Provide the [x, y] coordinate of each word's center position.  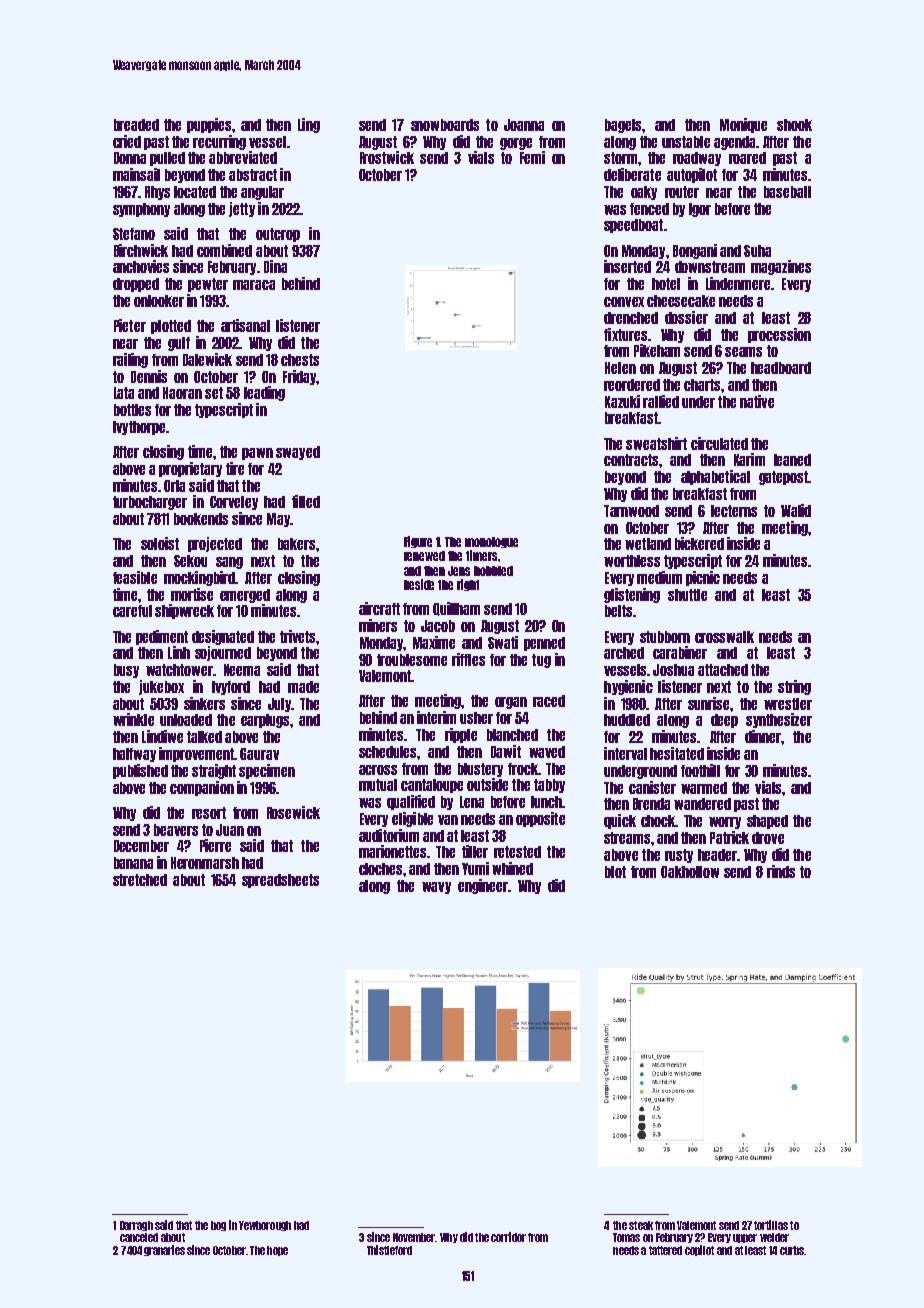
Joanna [524, 125]
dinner [763, 736]
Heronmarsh [205, 863]
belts [618, 611]
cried [127, 141]
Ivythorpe [139, 428]
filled [306, 501]
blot [615, 872]
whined [512, 868]
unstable [686, 142]
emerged [245, 596]
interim [436, 717]
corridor [508, 1237]
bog [218, 1226]
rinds [781, 871]
